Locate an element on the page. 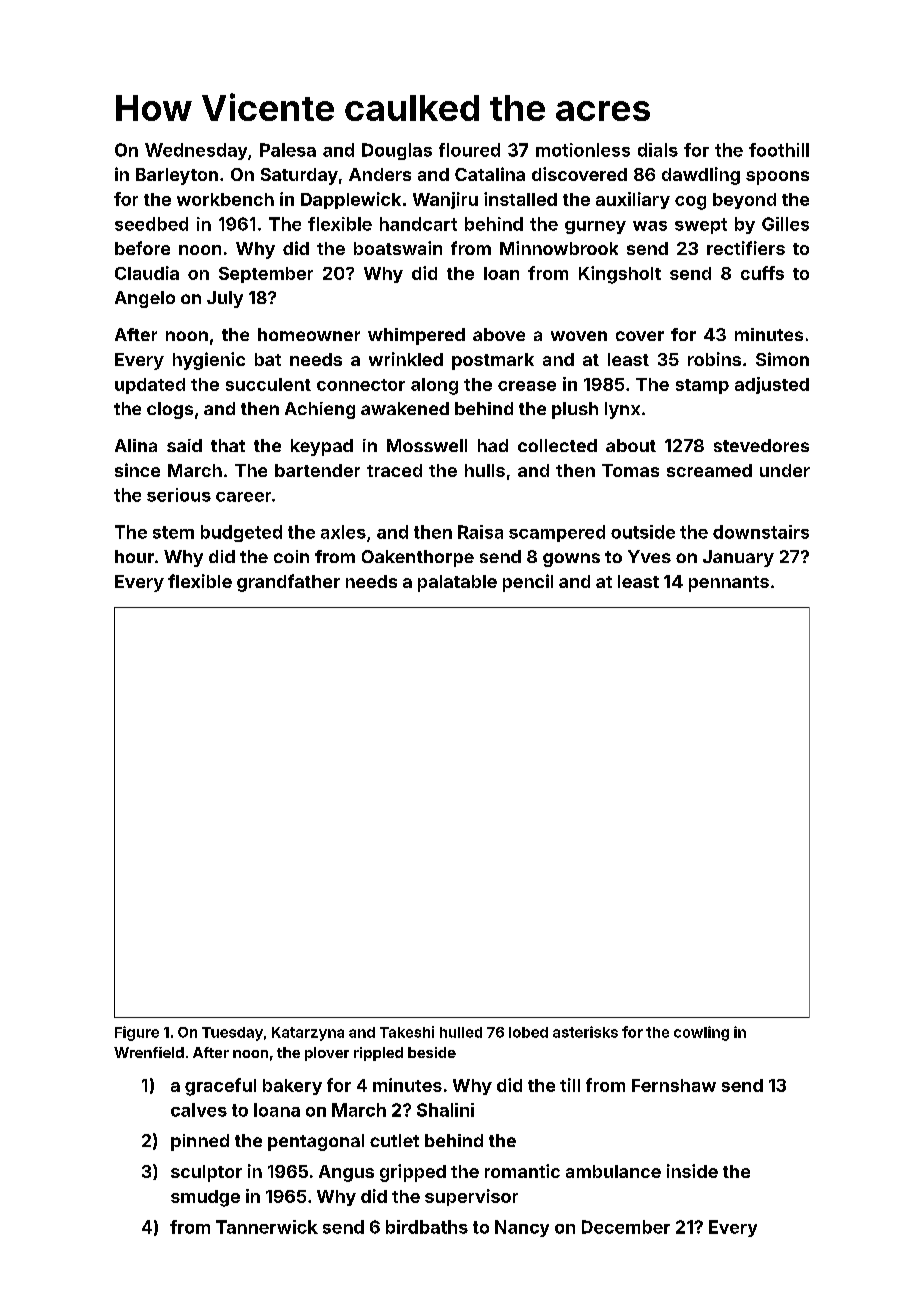 The image size is (924, 1308). workbench is located at coordinates (225, 199).
